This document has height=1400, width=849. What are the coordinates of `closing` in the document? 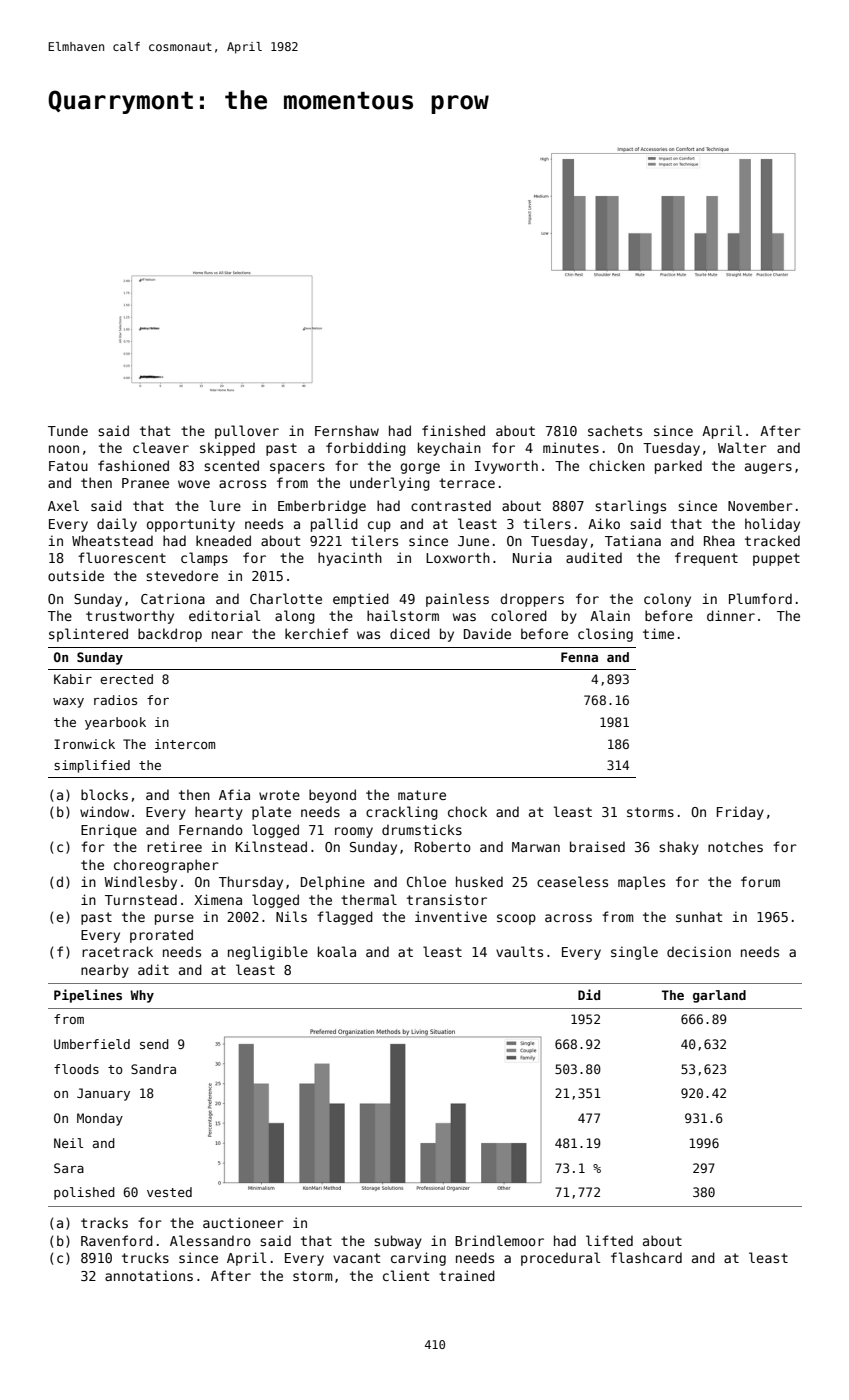 It's located at (605, 635).
